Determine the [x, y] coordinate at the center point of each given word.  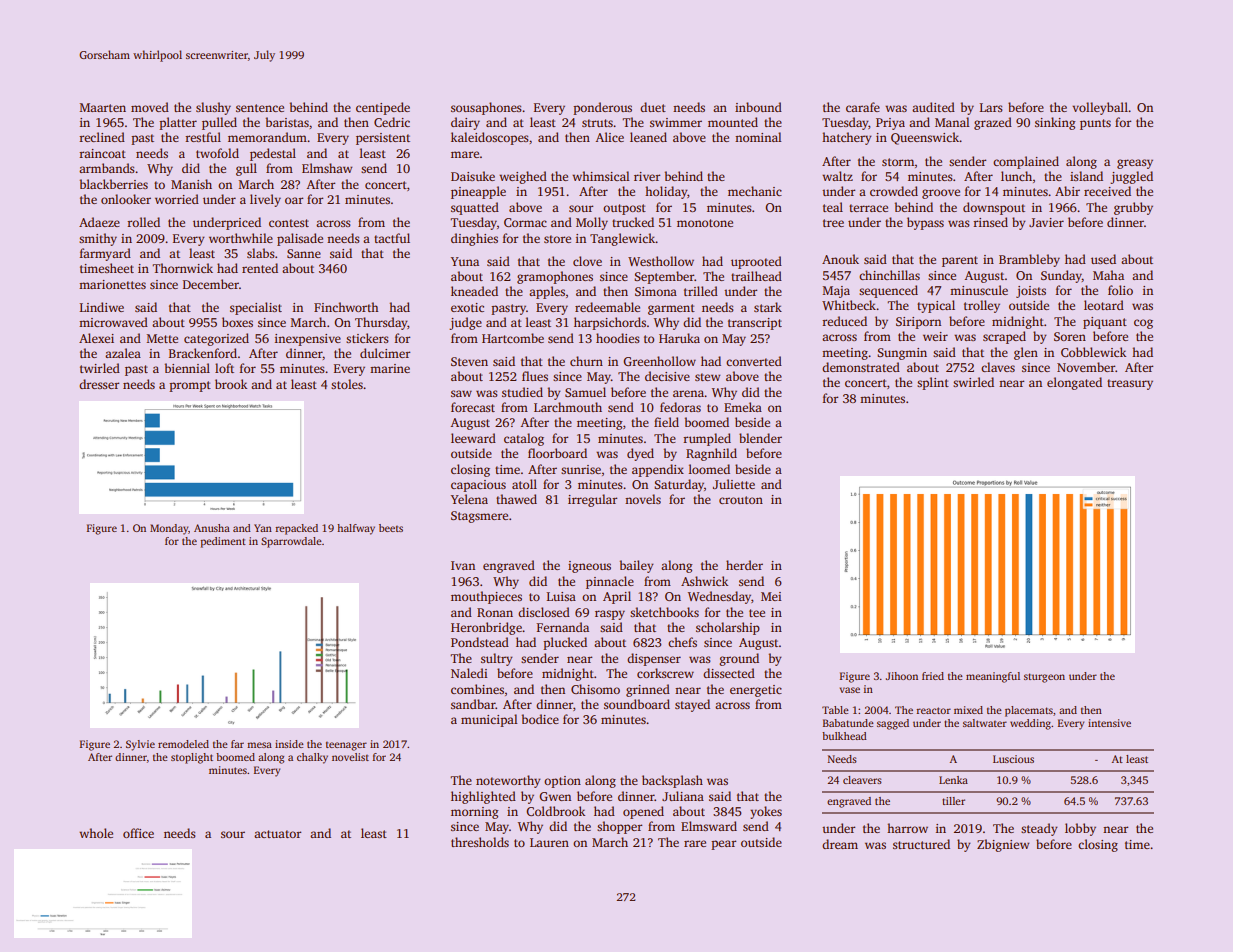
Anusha [212, 528]
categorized [216, 339]
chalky [312, 758]
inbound [758, 107]
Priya [890, 124]
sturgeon [1044, 678]
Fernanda [562, 627]
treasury [1130, 384]
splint [933, 383]
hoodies [618, 338]
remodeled [183, 744]
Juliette [734, 484]
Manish [191, 184]
